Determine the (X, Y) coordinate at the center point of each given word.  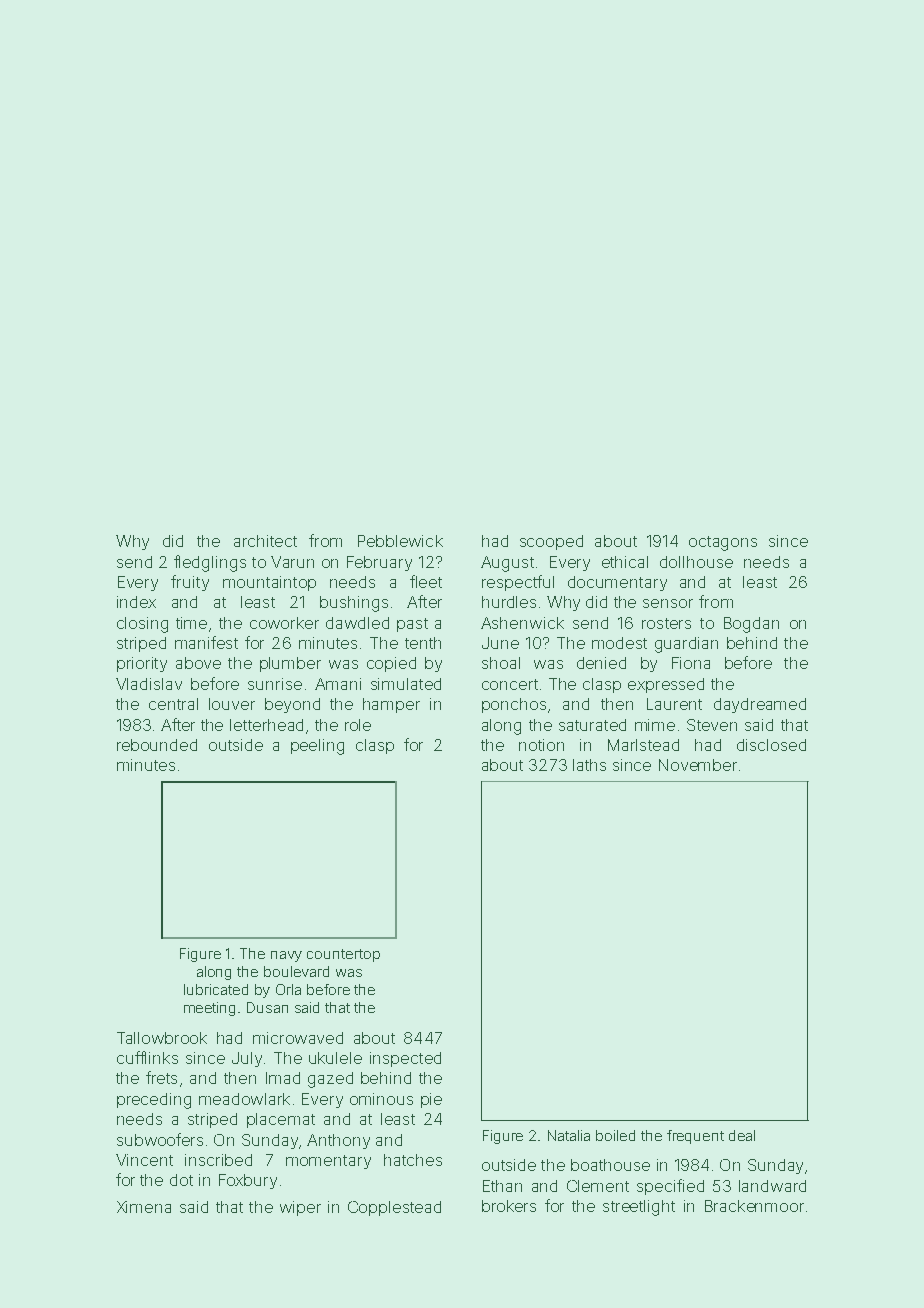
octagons (723, 543)
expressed (666, 685)
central (173, 704)
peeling (317, 747)
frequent (695, 1137)
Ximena (144, 1207)
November (698, 765)
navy (286, 956)
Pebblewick (400, 541)
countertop (343, 955)
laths (589, 765)
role (358, 725)
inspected (405, 1059)
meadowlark (244, 1099)
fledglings (210, 563)
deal (742, 1135)
